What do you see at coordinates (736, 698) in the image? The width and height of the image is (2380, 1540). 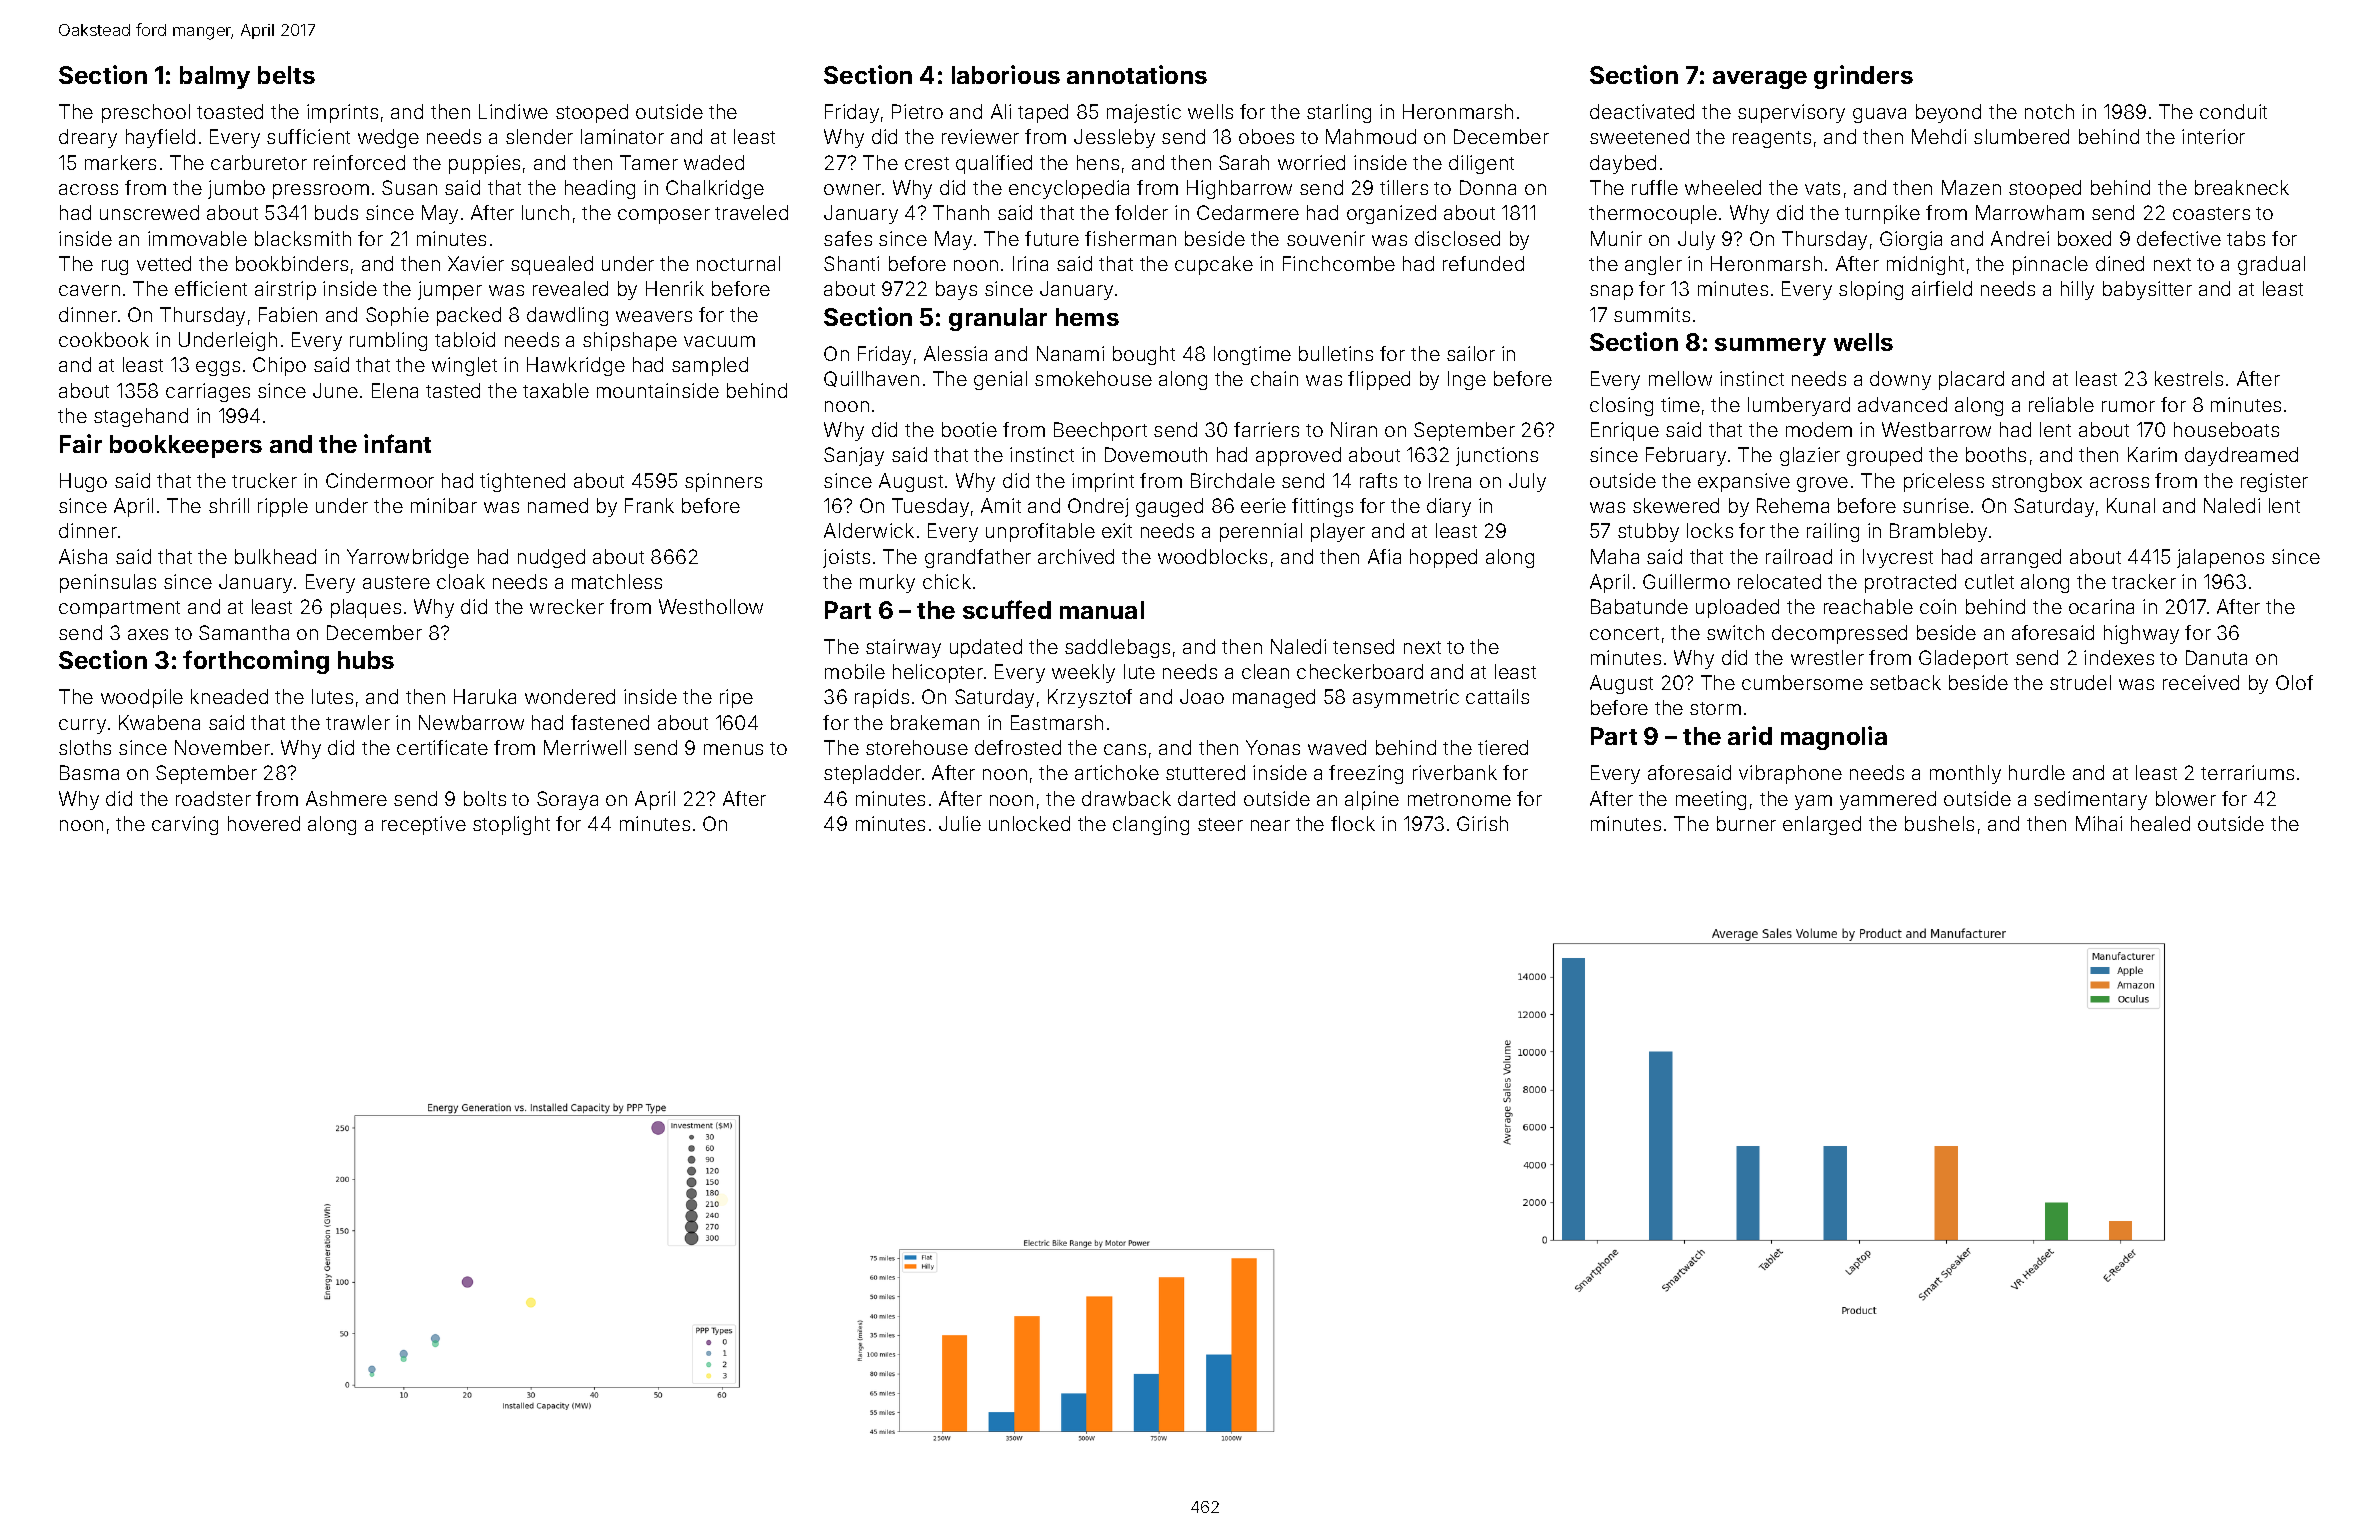 I see `ripe` at bounding box center [736, 698].
